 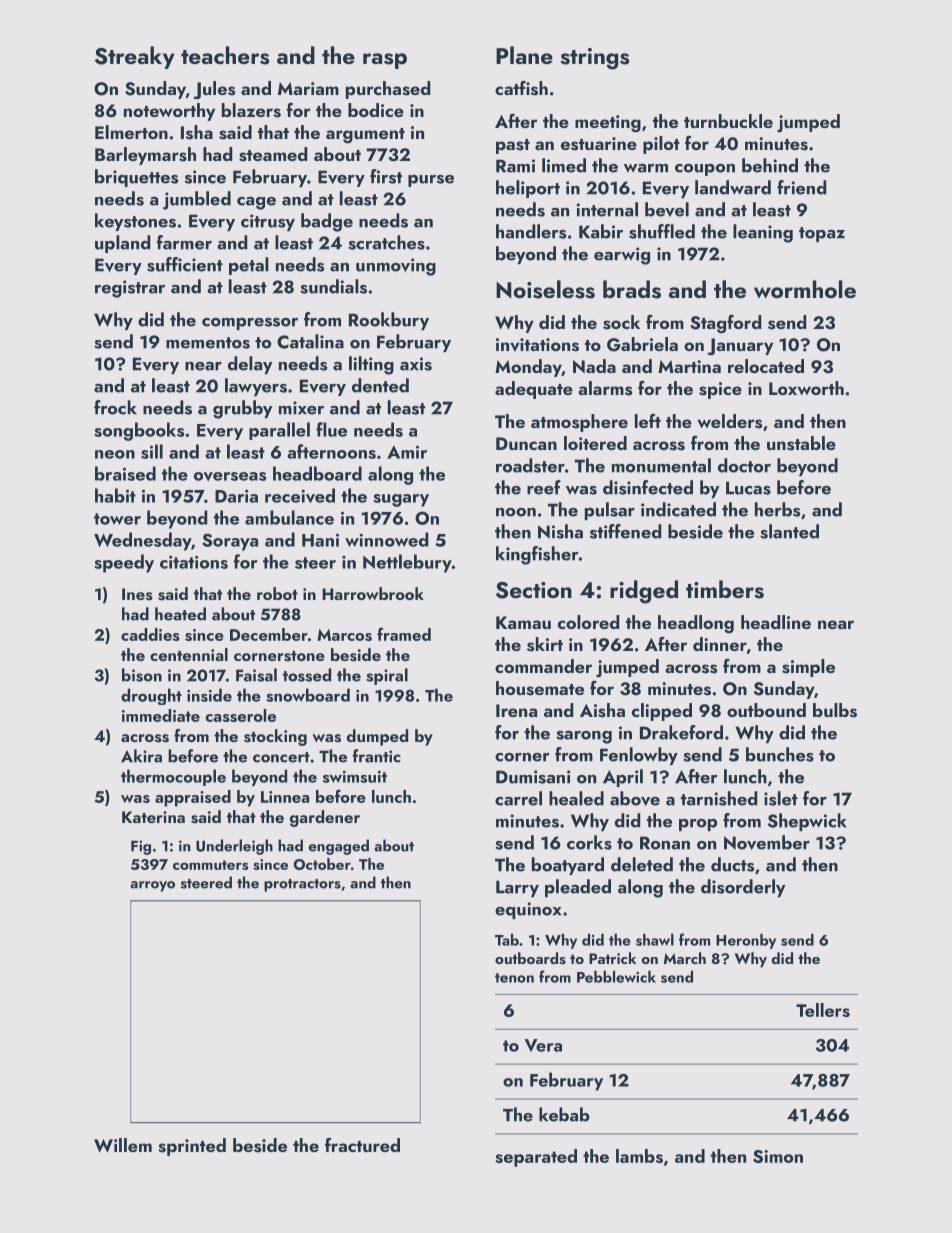 I want to click on behind, so click(x=770, y=165).
